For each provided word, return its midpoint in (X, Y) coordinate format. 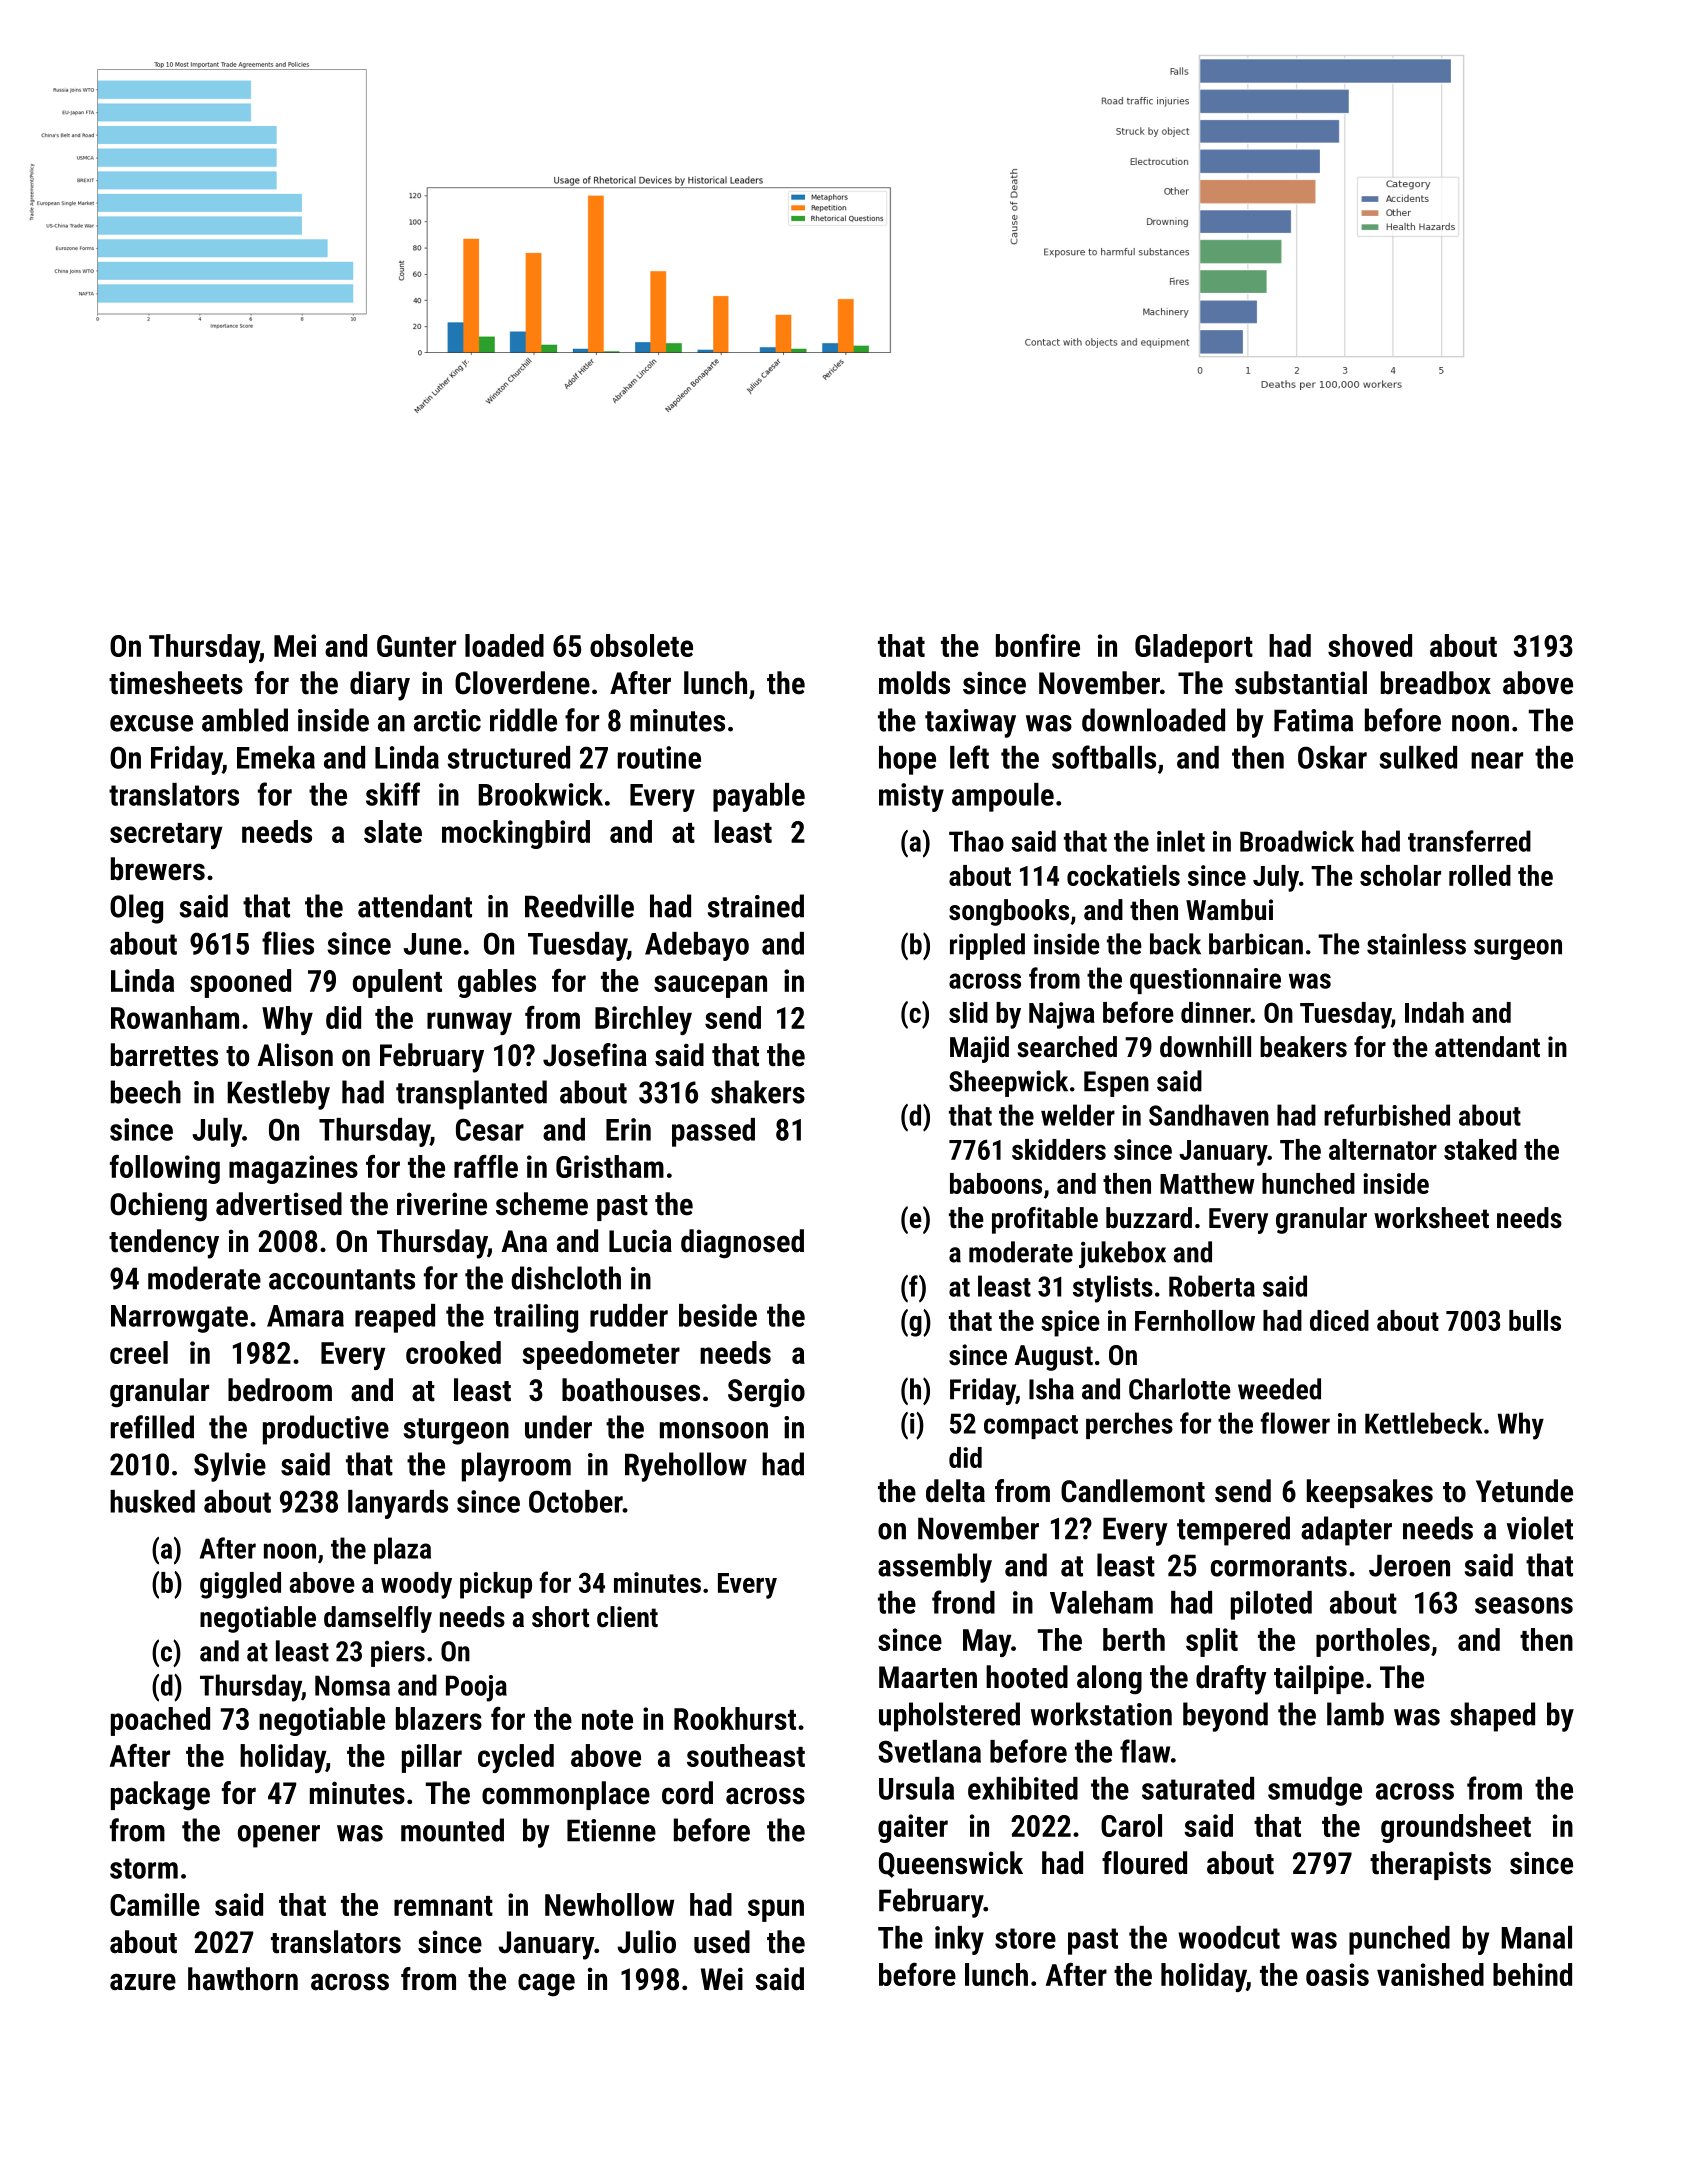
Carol (1131, 1825)
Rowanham (175, 1017)
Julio (646, 1942)
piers (398, 1654)
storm (144, 1868)
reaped (395, 1318)
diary (380, 686)
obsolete (641, 645)
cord (687, 1793)
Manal (1536, 1937)
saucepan (710, 986)
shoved (1370, 645)
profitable (1045, 1220)
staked (1480, 1149)
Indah (1434, 1012)
